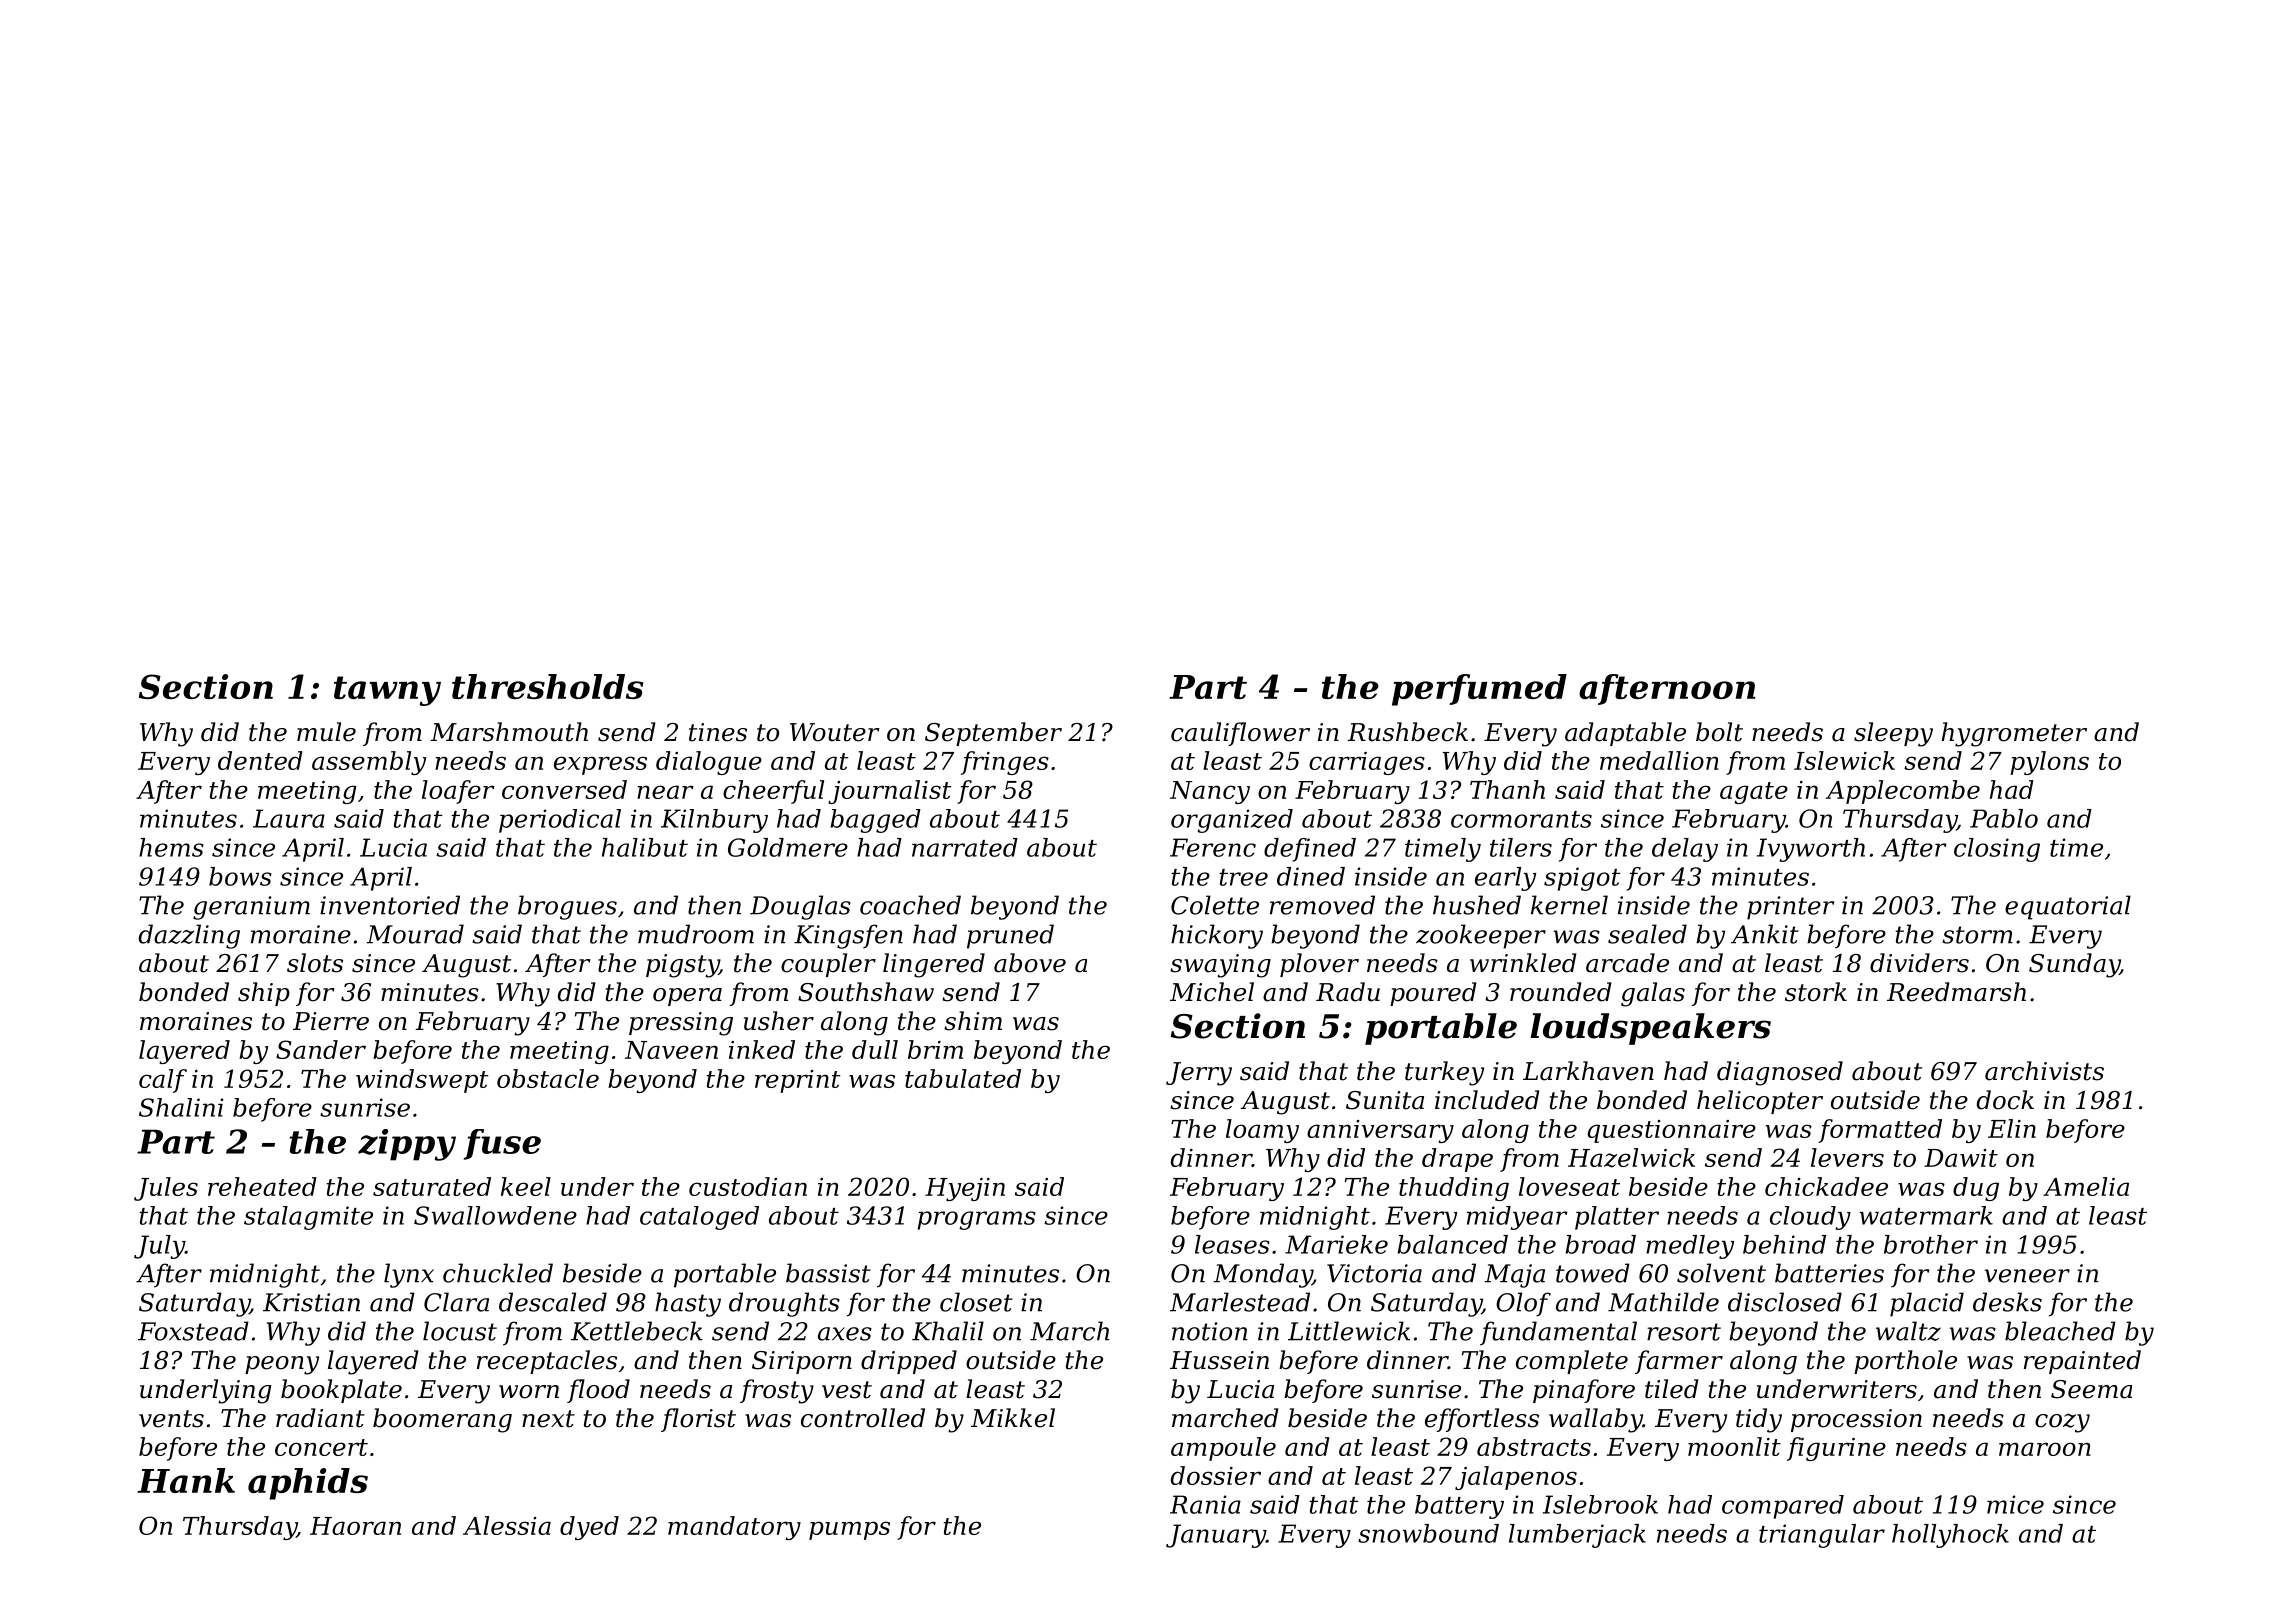 Image resolution: width=2292 pixels, height=1620 pixels. Describe the element at coordinates (1919, 963) in the screenshot. I see `dividers` at that location.
